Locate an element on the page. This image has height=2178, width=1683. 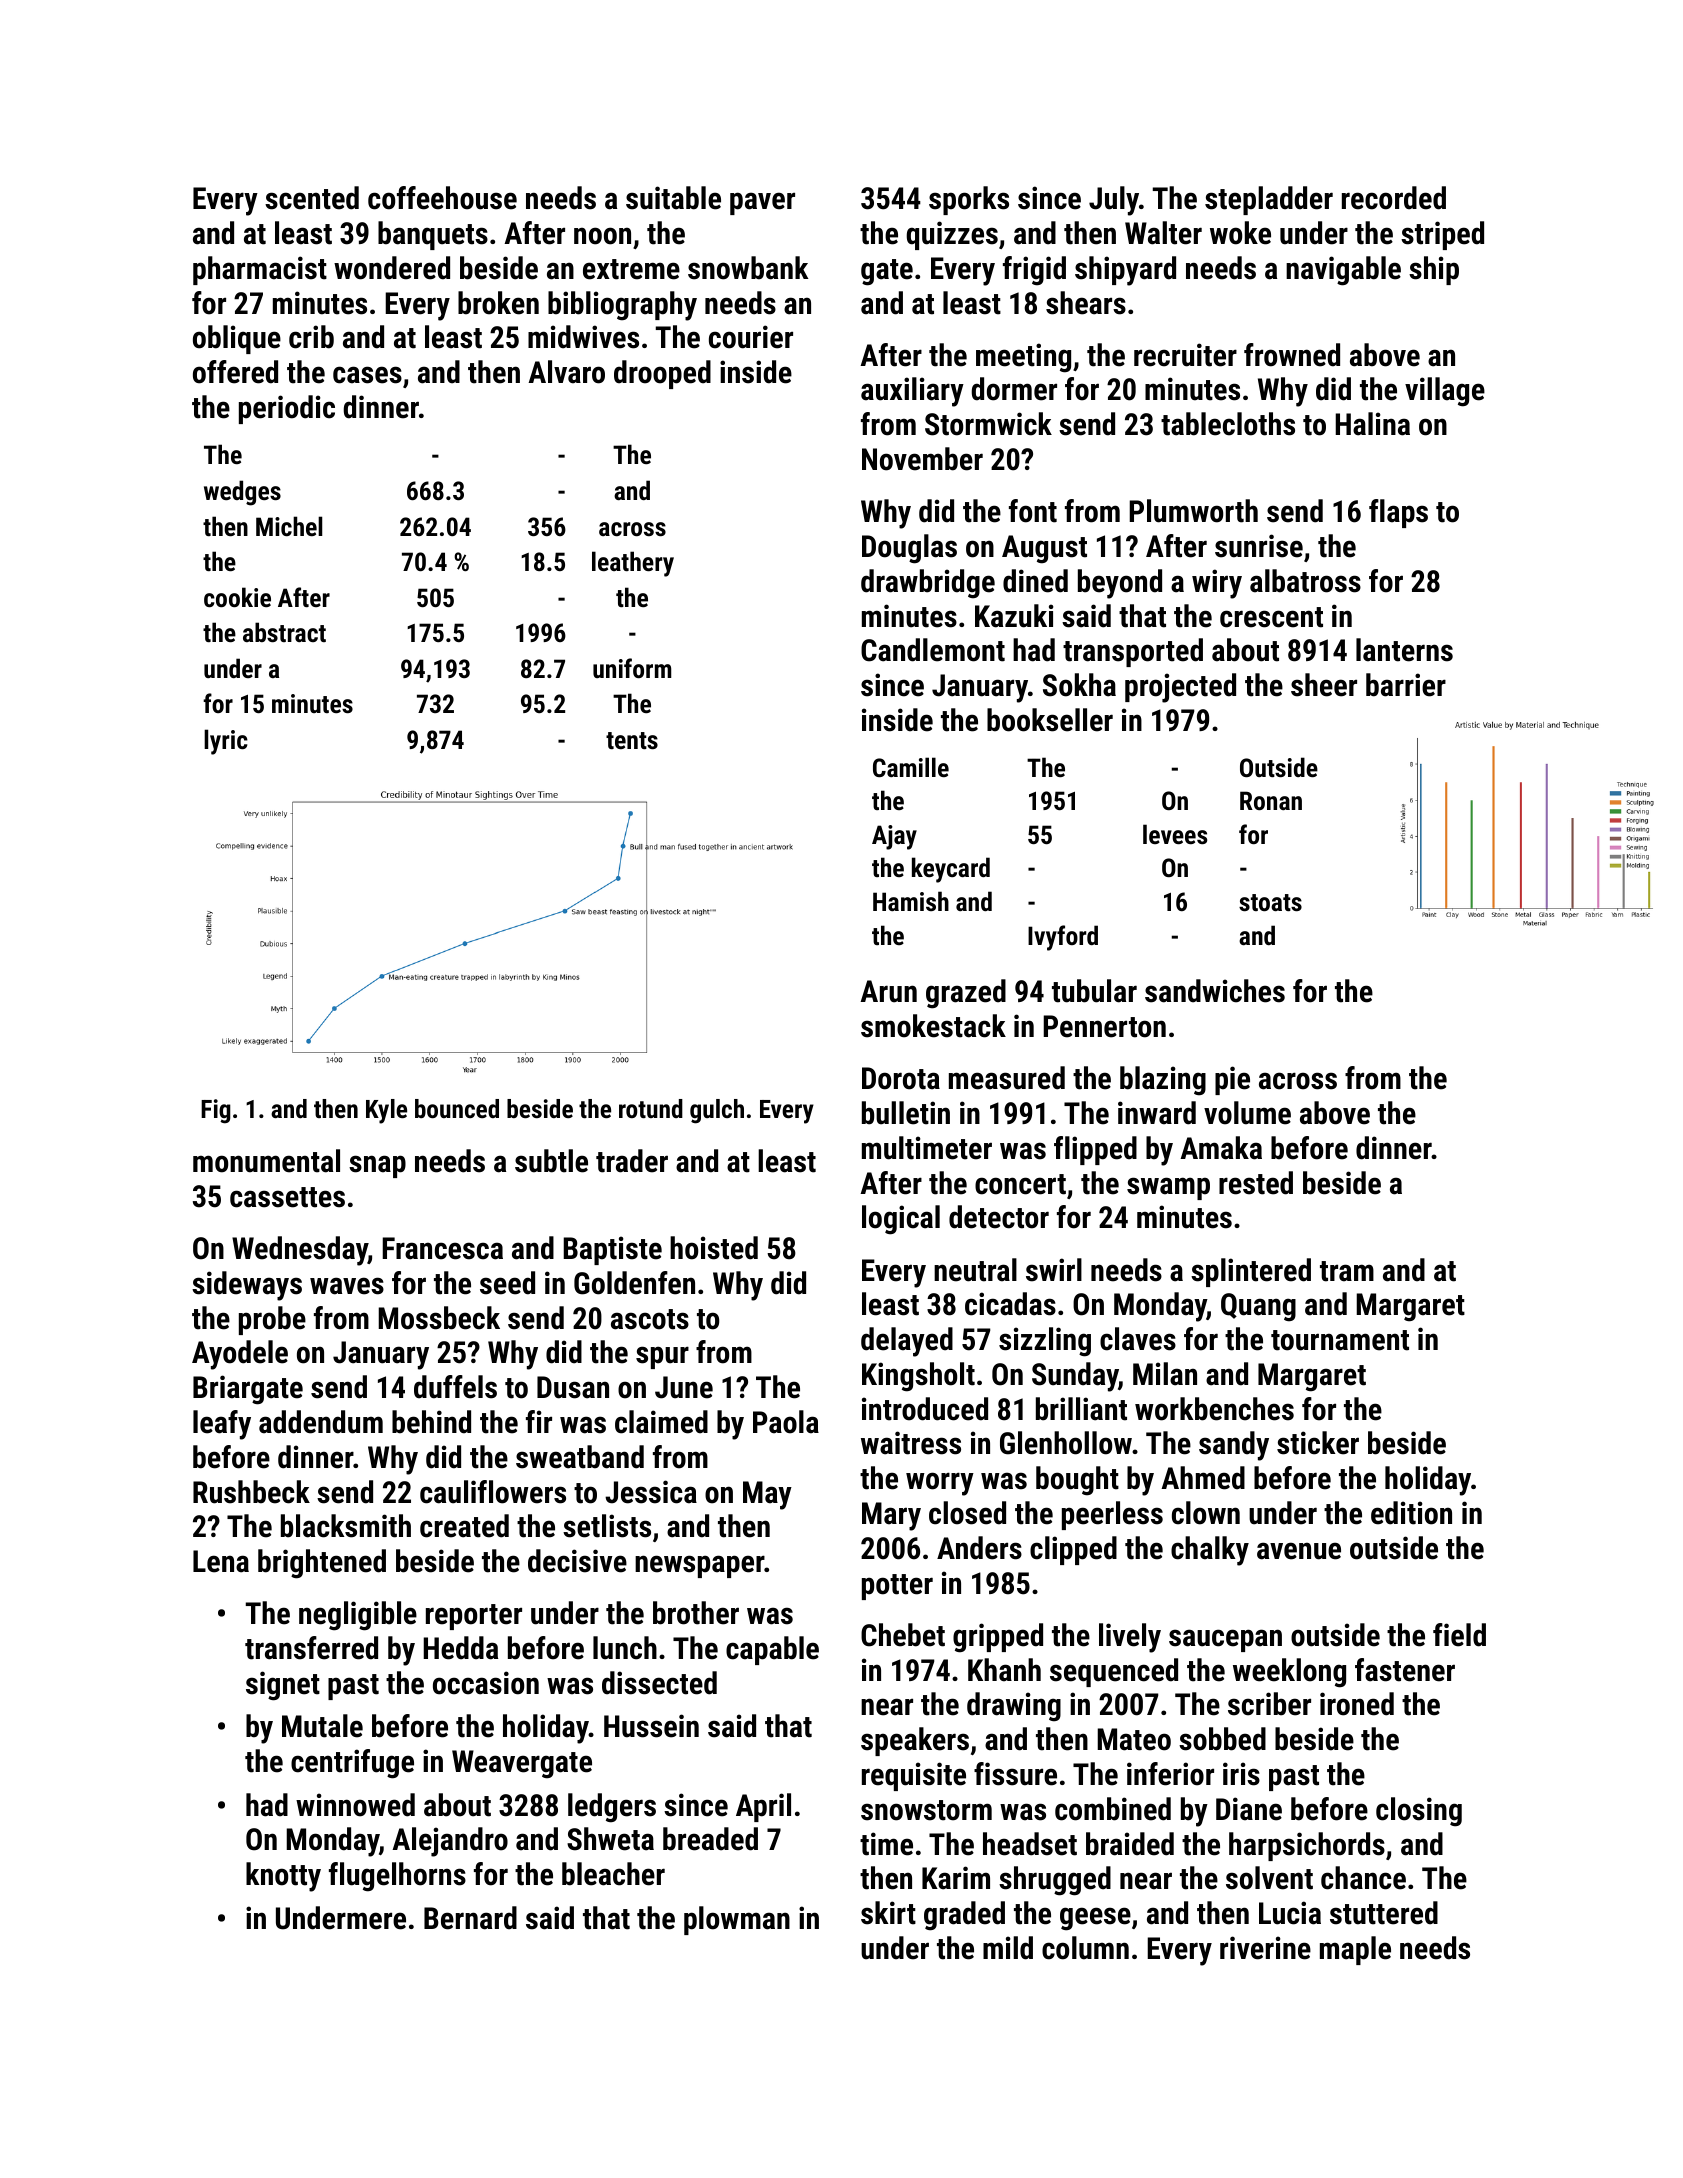
striped is located at coordinates (1442, 235).
